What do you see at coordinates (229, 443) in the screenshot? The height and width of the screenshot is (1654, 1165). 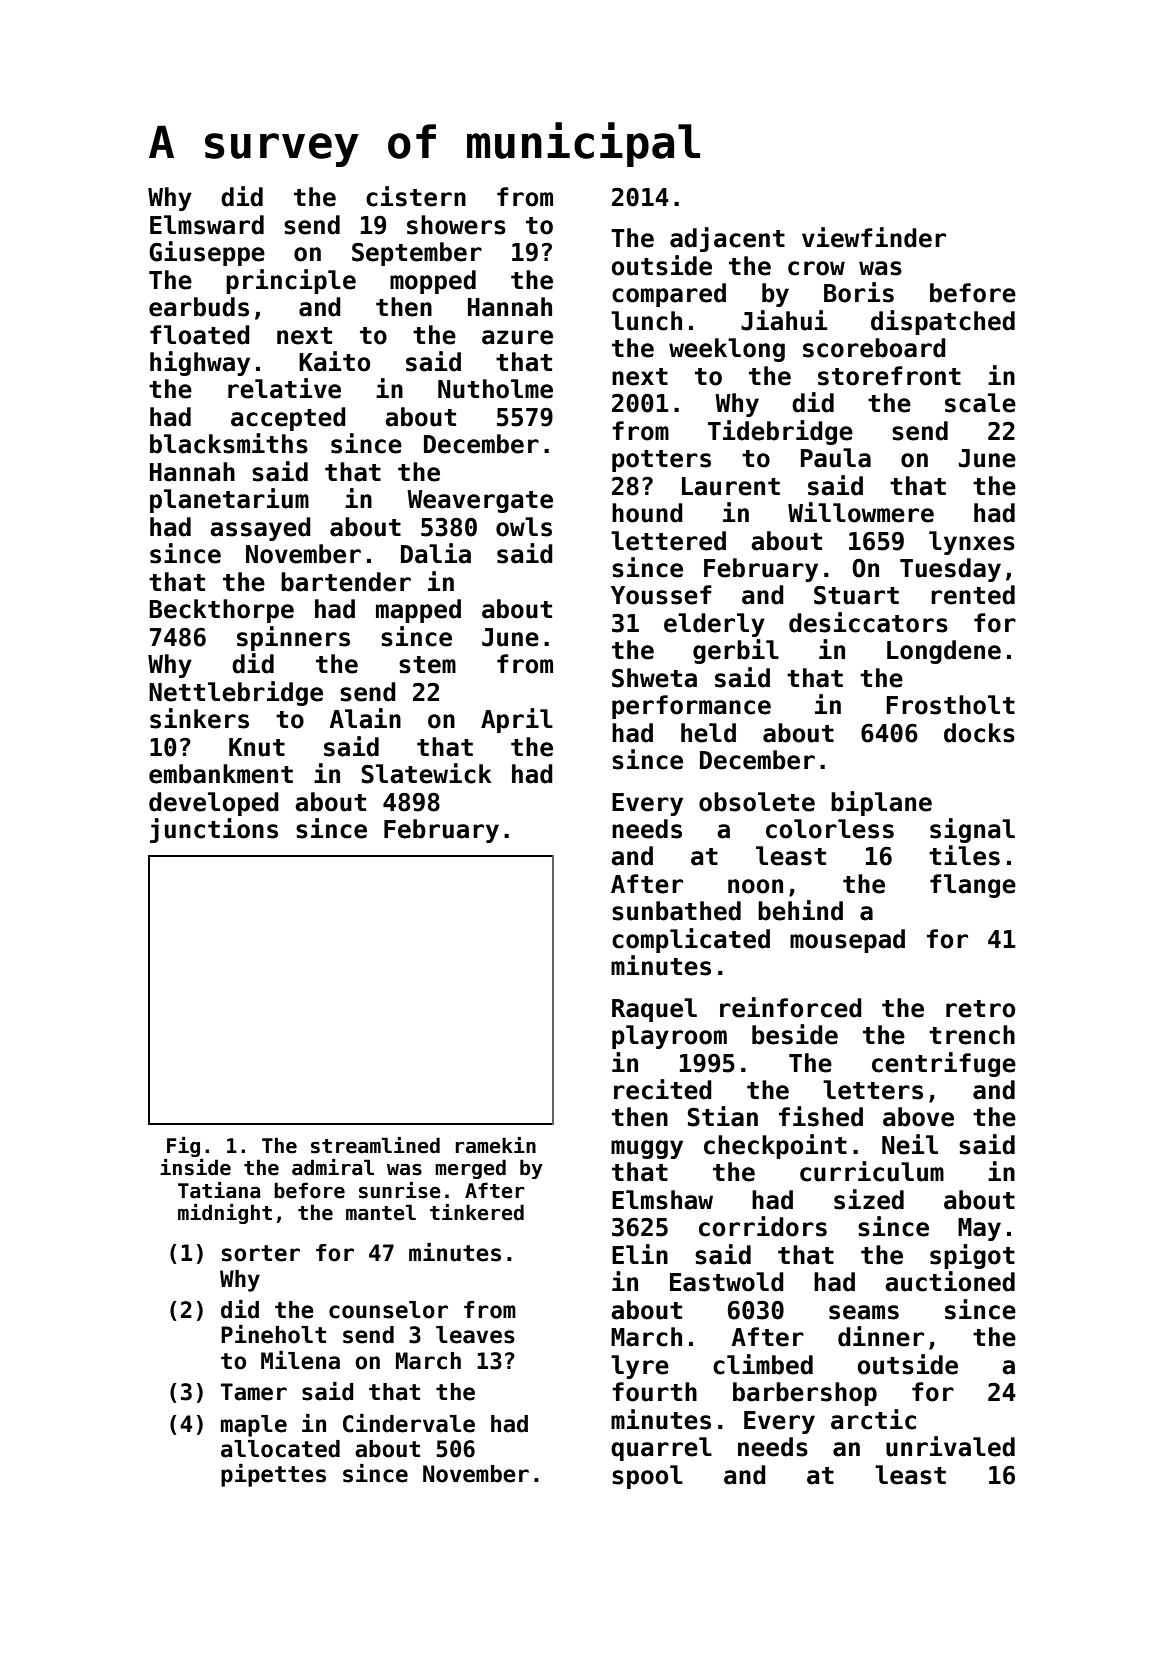 I see `blacksmiths` at bounding box center [229, 443].
